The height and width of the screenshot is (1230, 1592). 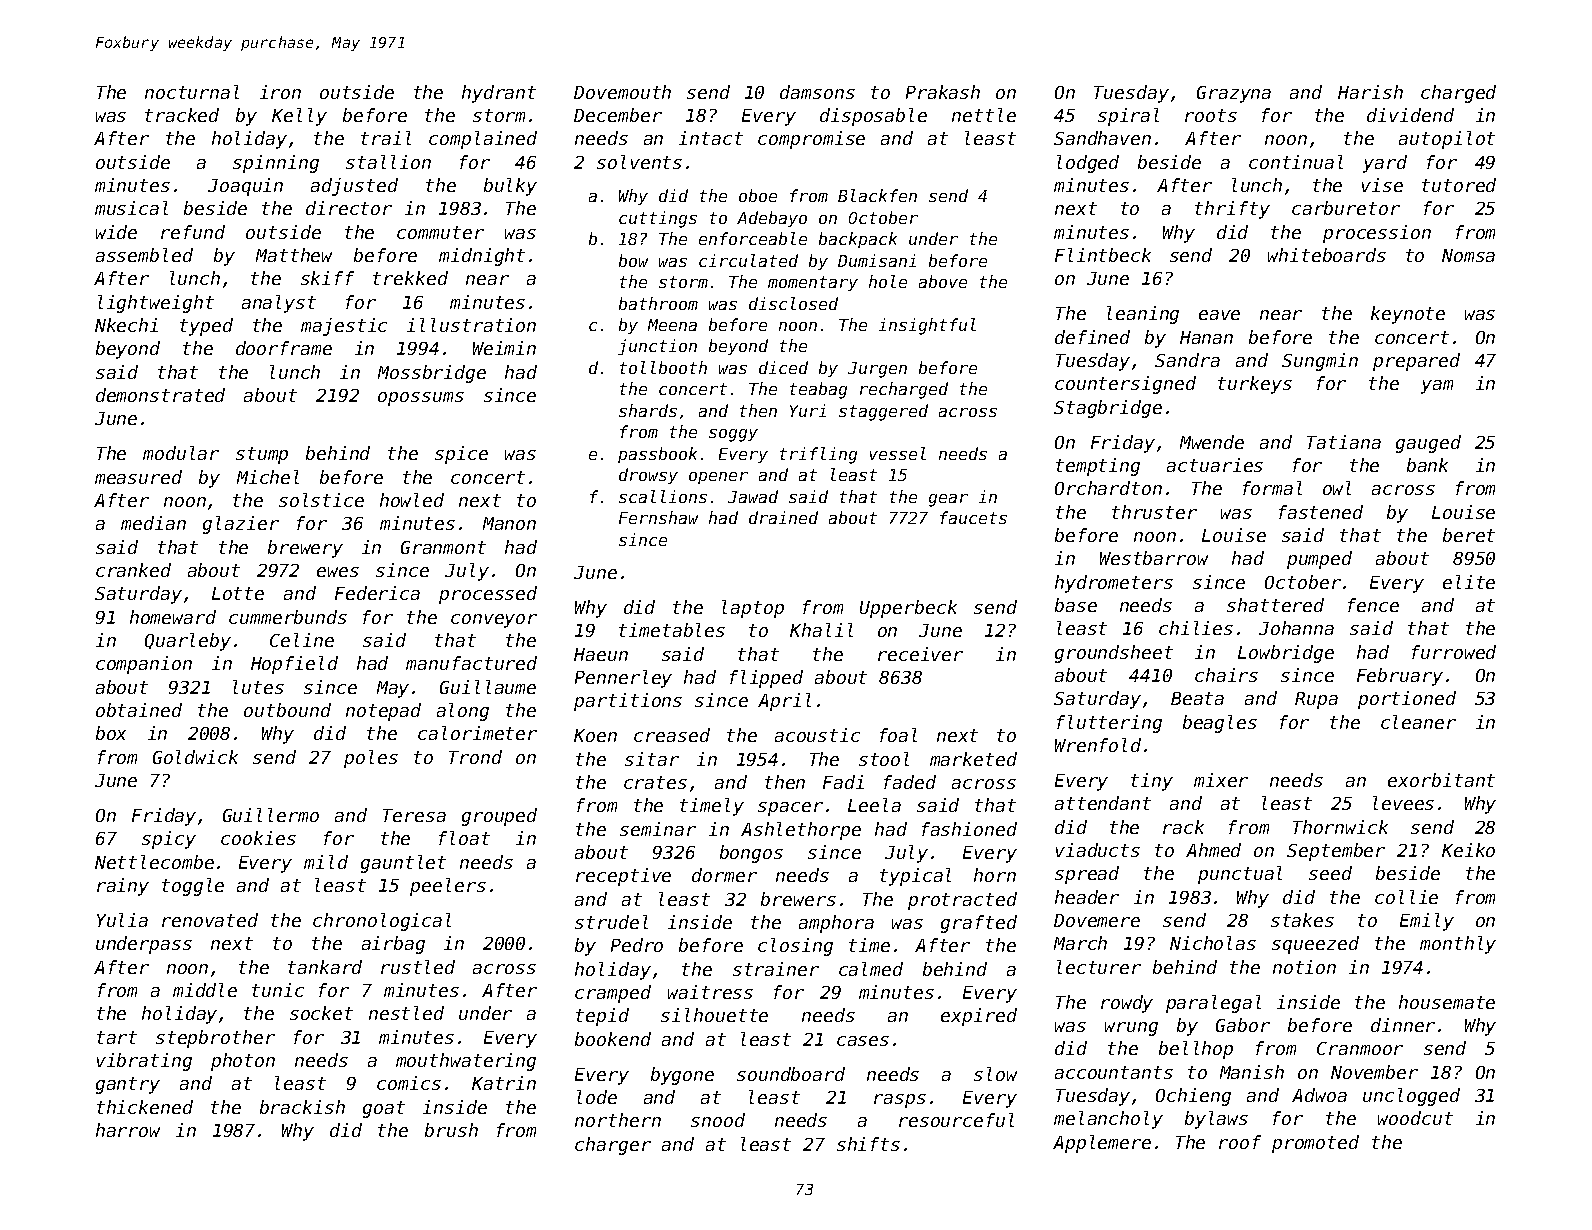 I want to click on furrowed, so click(x=1454, y=652).
